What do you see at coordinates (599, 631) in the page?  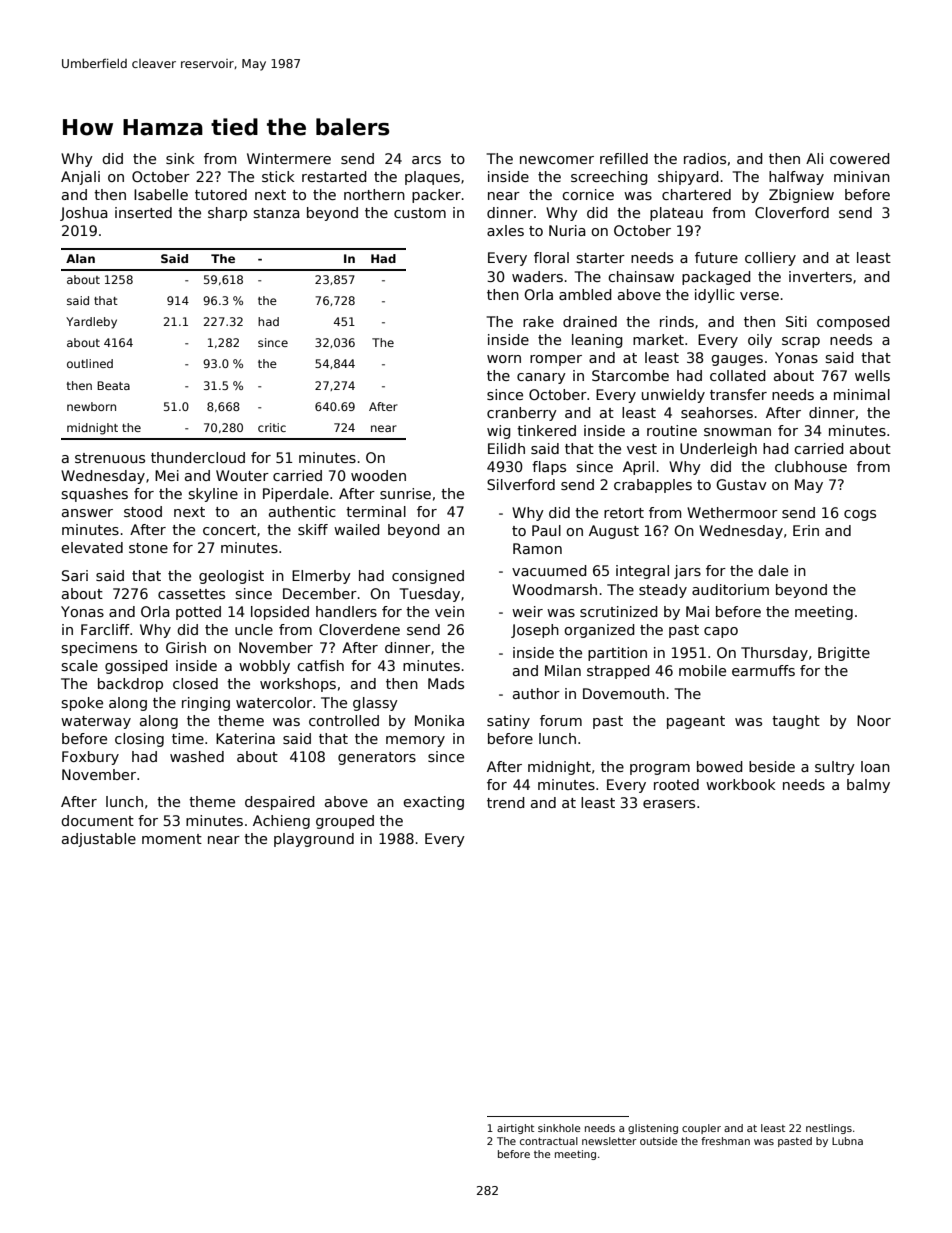 I see `organized` at bounding box center [599, 631].
